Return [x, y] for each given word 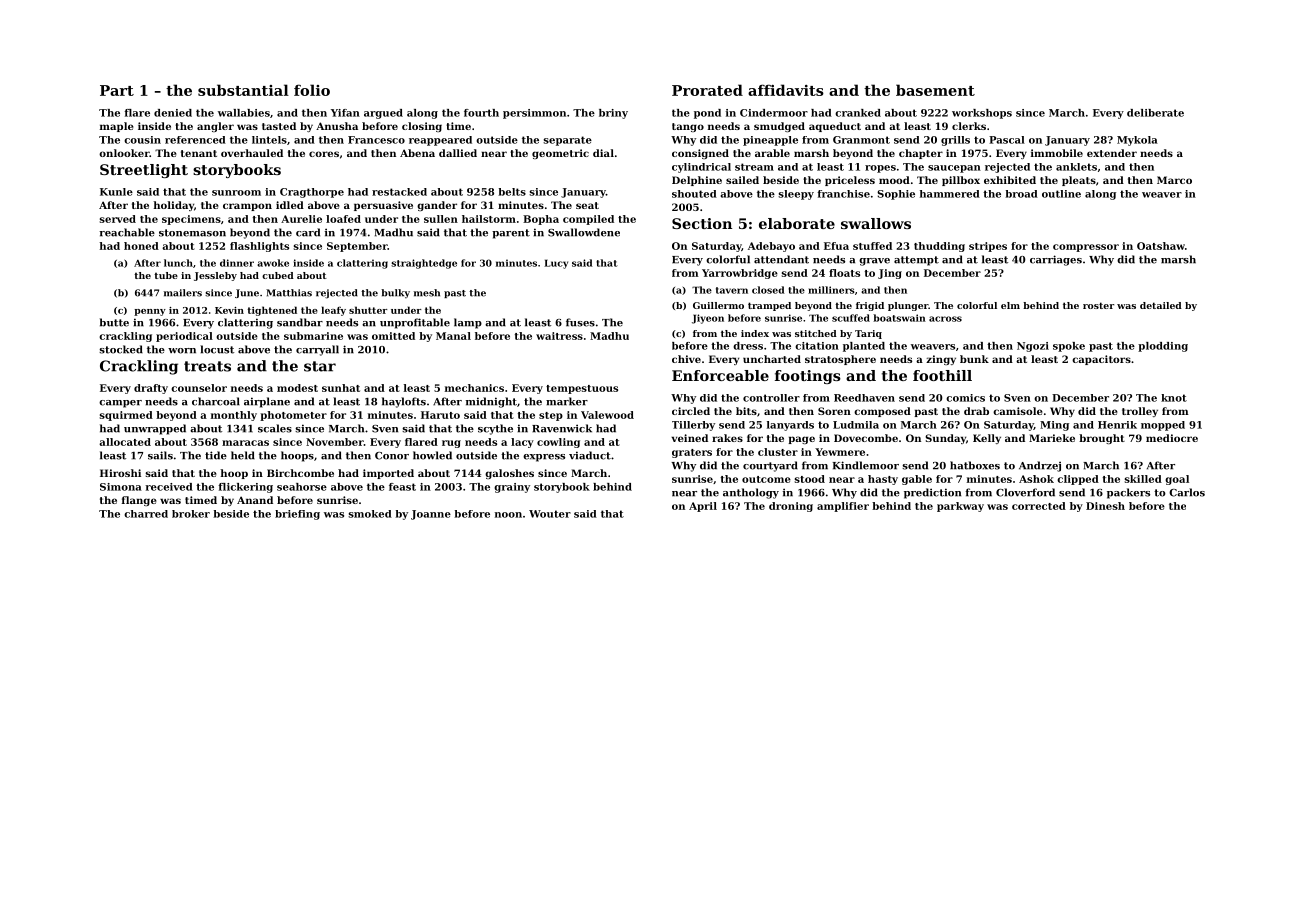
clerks [969, 126]
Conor [392, 456]
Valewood [607, 415]
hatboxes [975, 465]
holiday [173, 206]
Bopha [541, 220]
